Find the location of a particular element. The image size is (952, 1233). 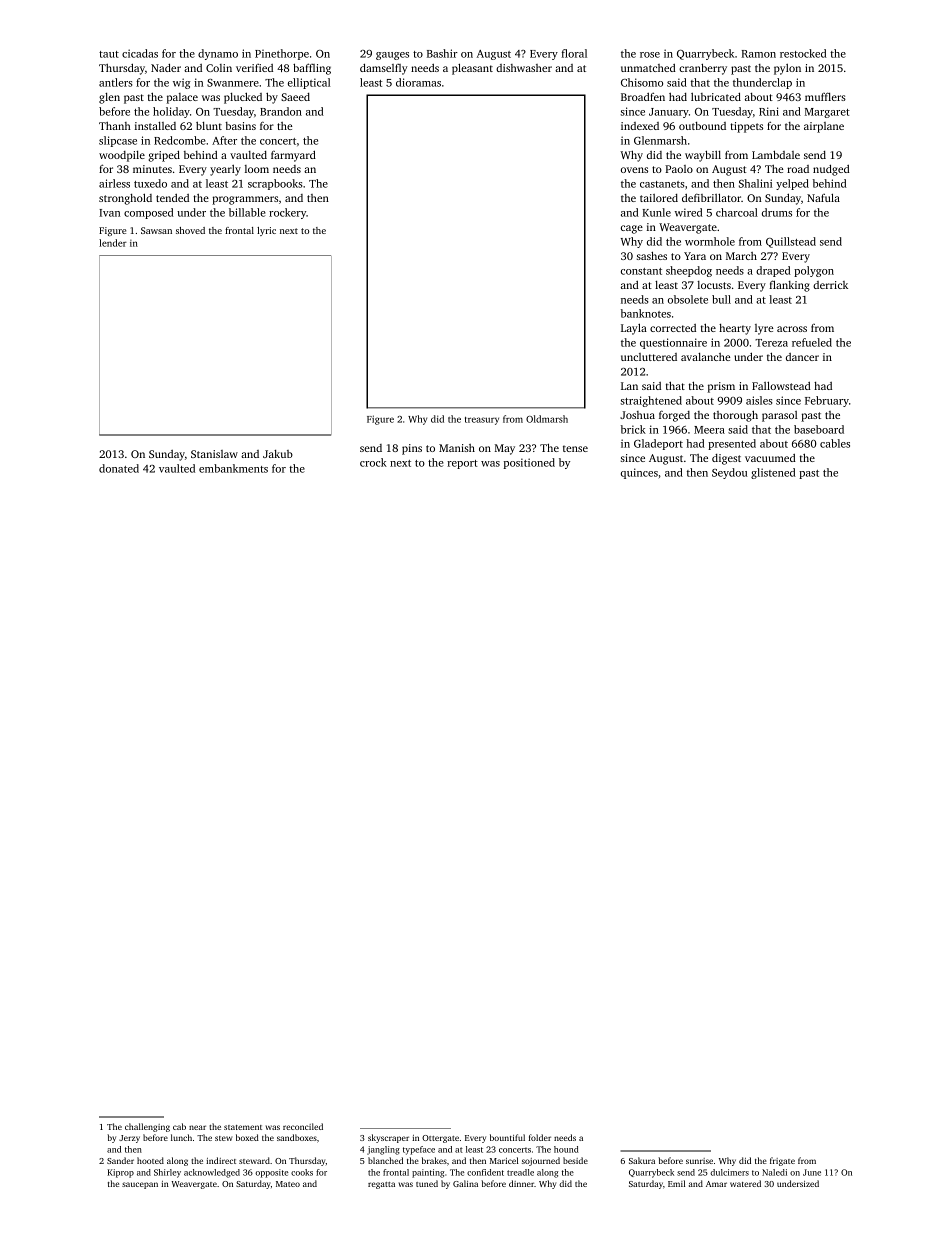

donated is located at coordinates (119, 468).
